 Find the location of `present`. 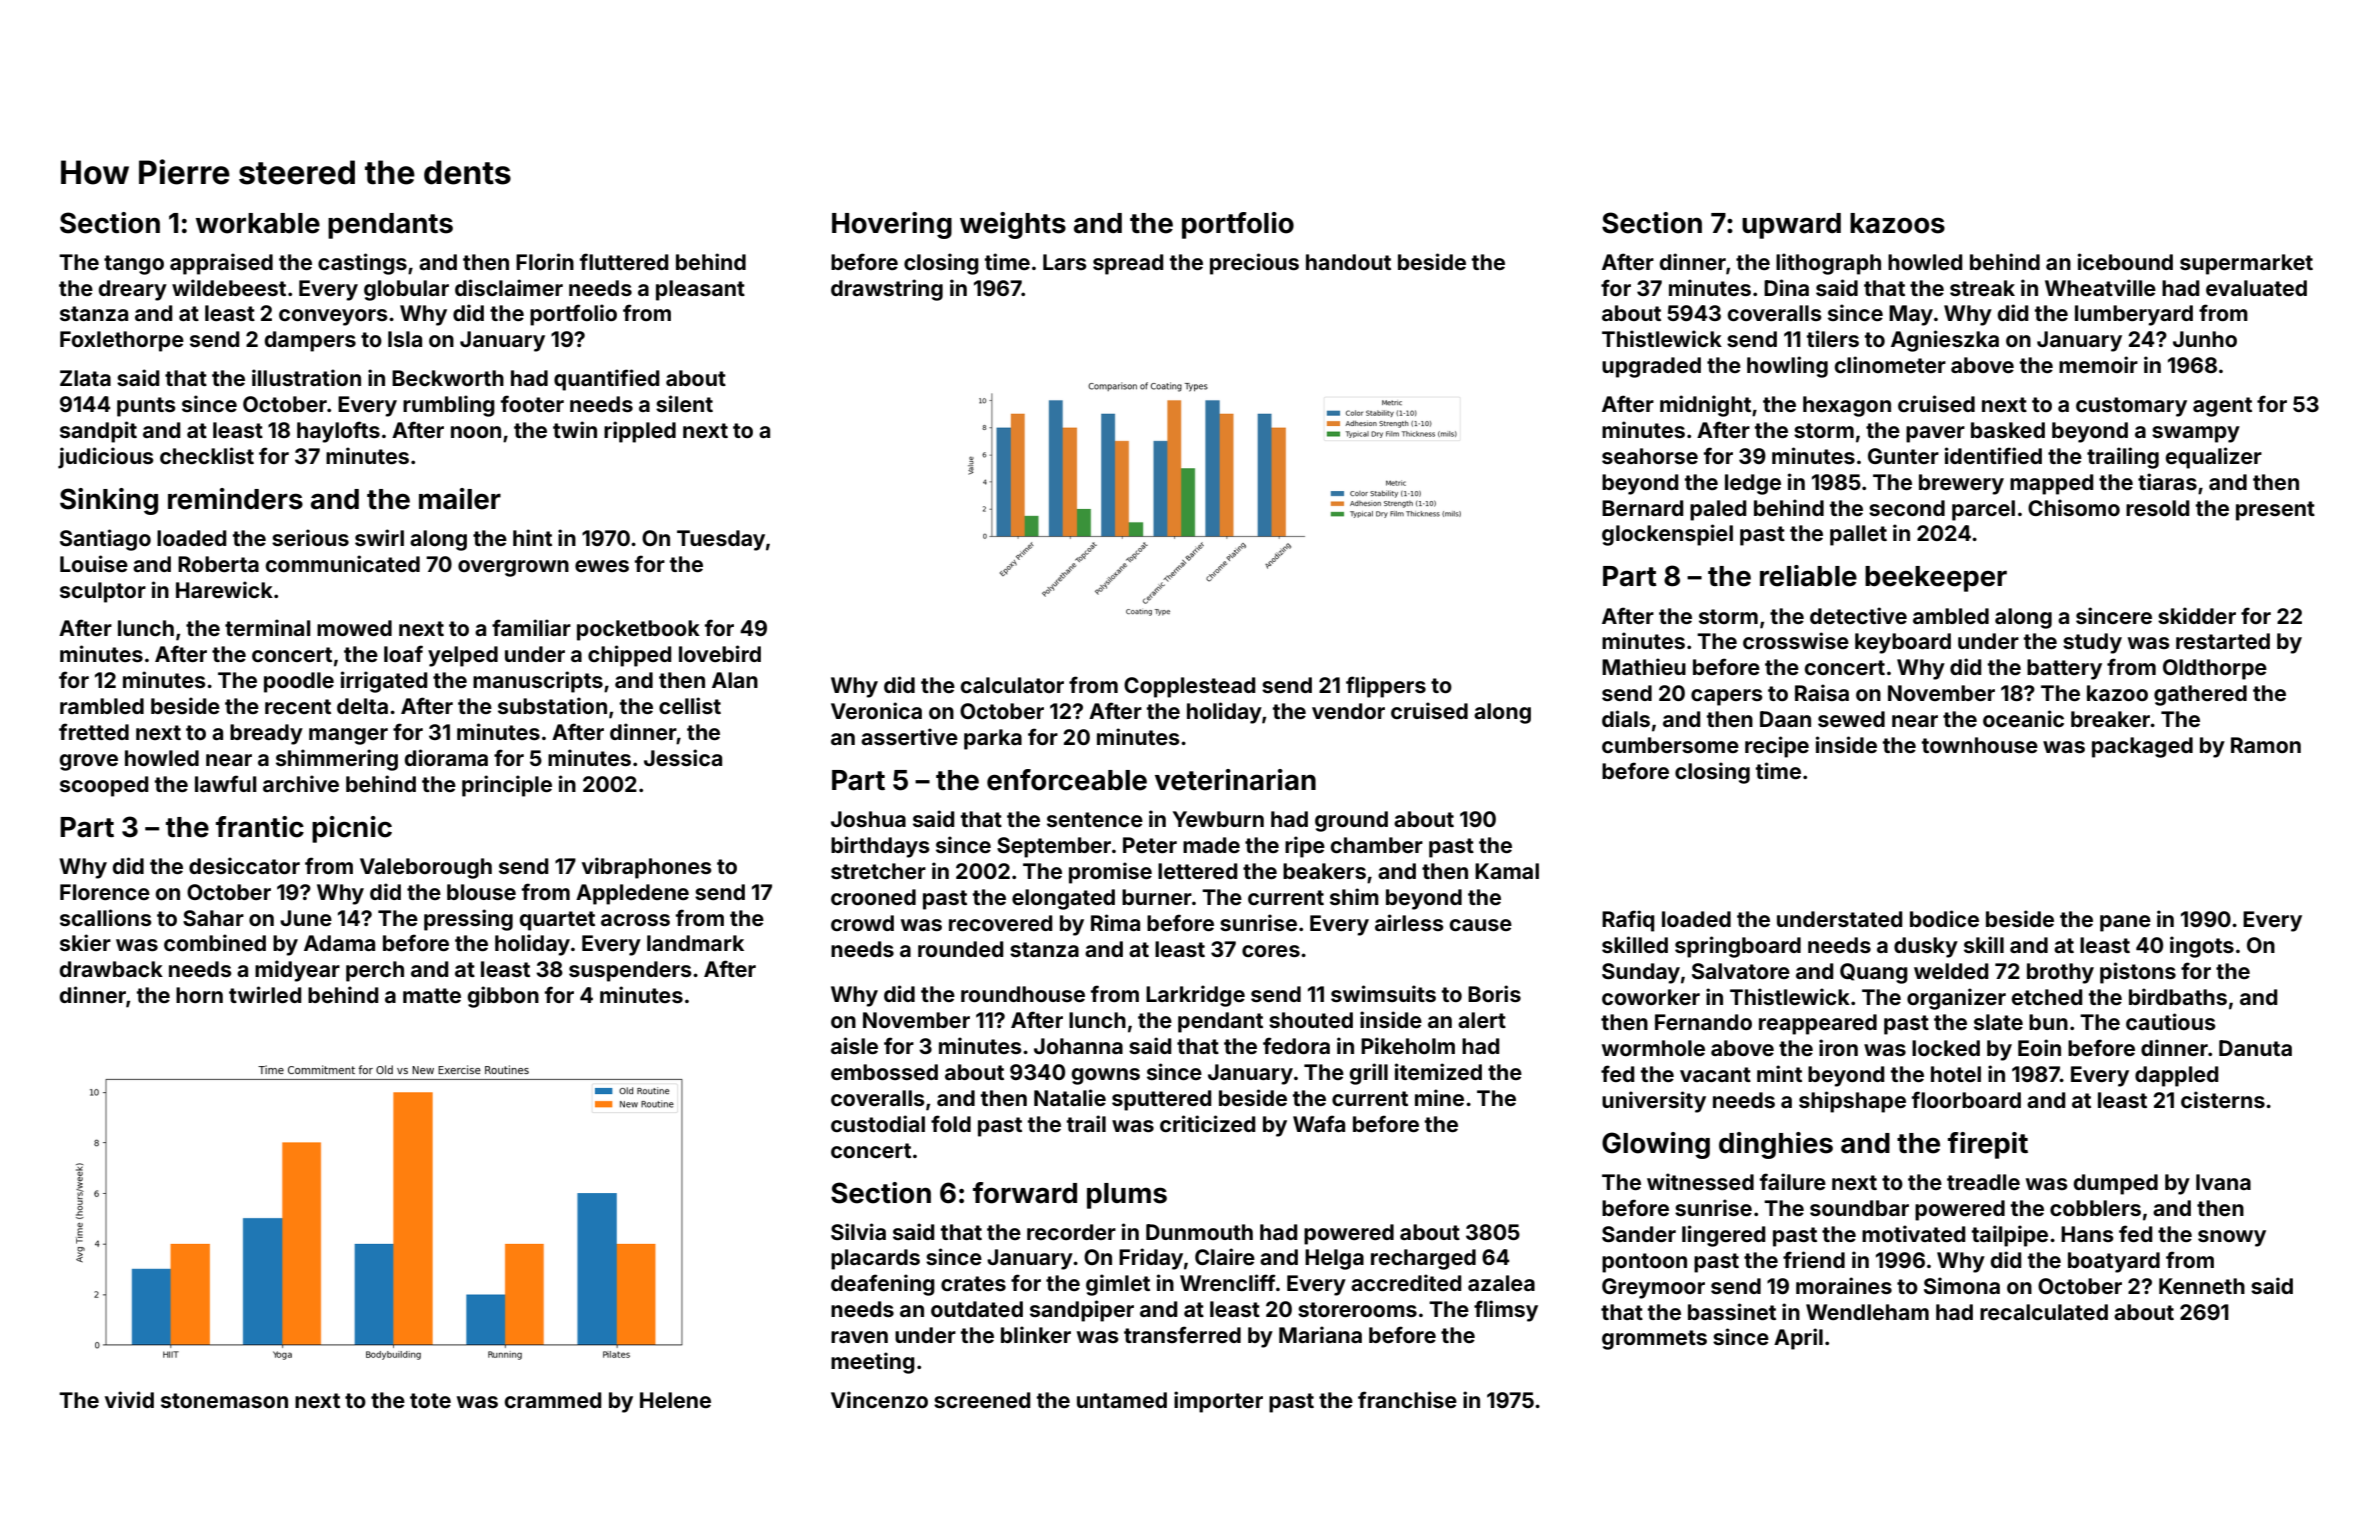

present is located at coordinates (2275, 511).
